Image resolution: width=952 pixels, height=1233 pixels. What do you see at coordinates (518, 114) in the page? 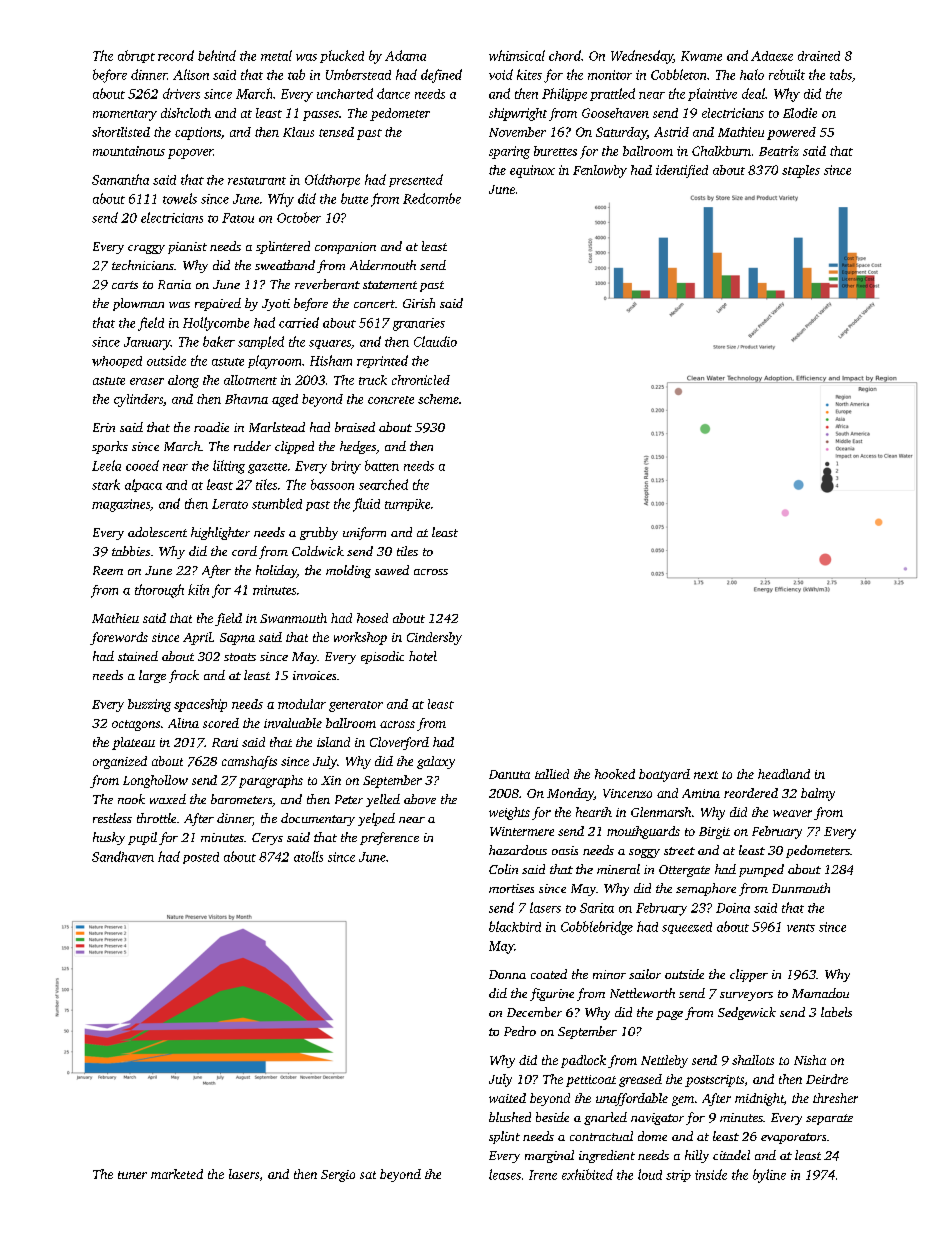
I see `shipwright` at bounding box center [518, 114].
